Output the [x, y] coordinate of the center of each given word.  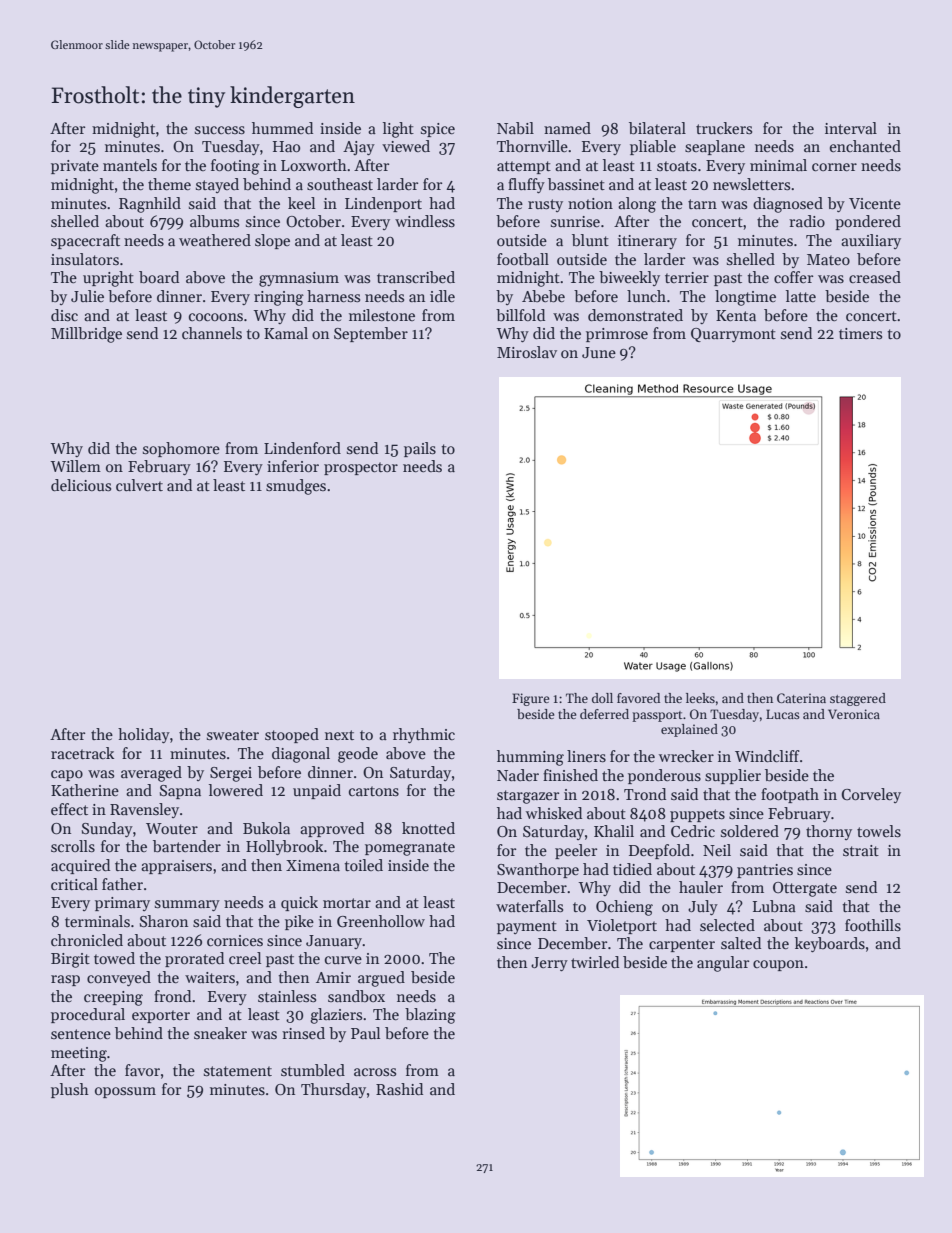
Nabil [515, 128]
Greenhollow [381, 921]
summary [187, 905]
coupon [778, 965]
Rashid [399, 1089]
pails [420, 449]
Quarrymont [733, 335]
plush [70, 1090]
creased [875, 277]
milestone [382, 315]
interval [851, 128]
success [220, 130]
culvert [139, 485]
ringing [279, 298]
